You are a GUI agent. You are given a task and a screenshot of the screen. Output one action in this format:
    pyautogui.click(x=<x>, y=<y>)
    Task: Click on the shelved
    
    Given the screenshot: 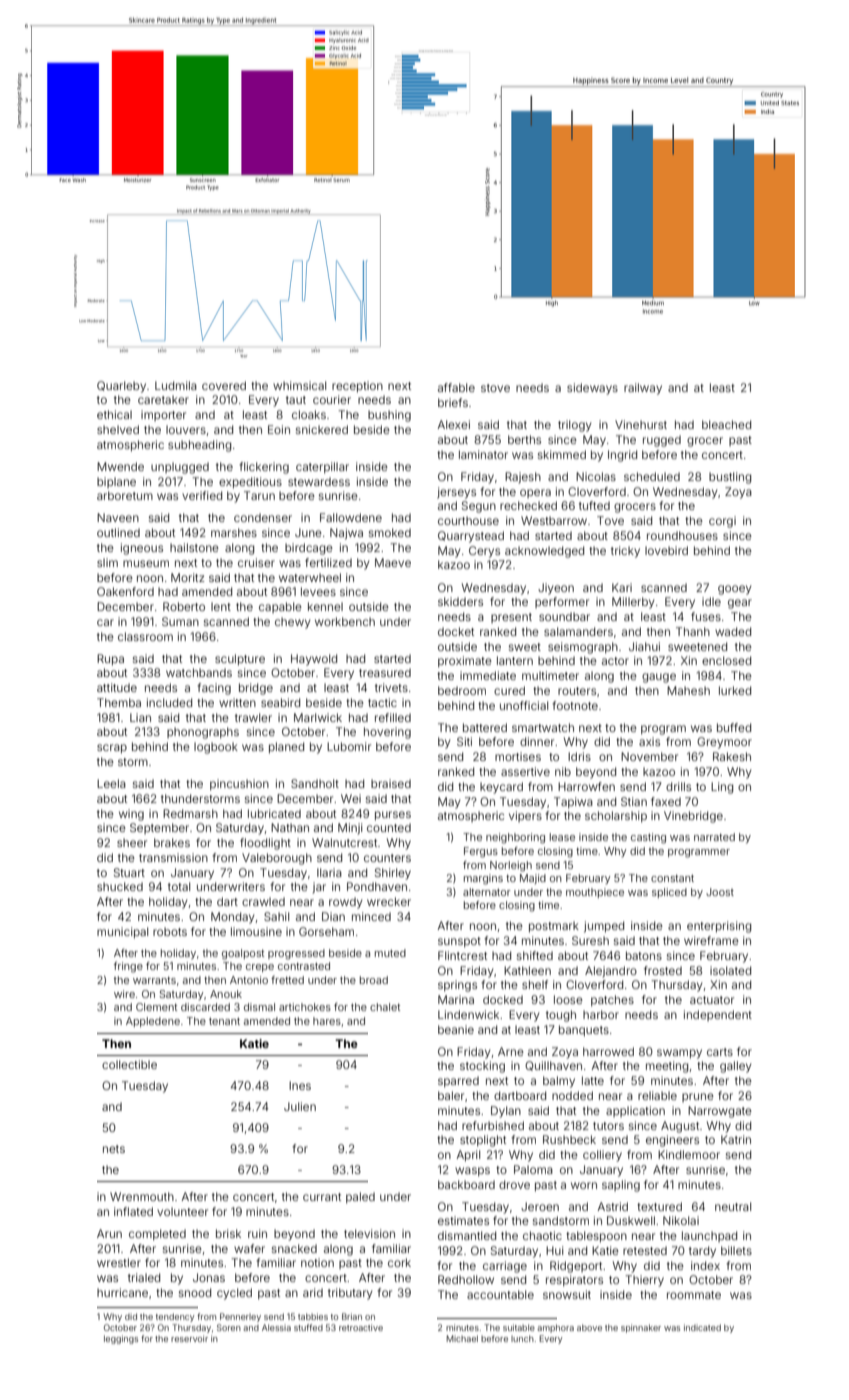 What is the action you would take?
    pyautogui.click(x=118, y=429)
